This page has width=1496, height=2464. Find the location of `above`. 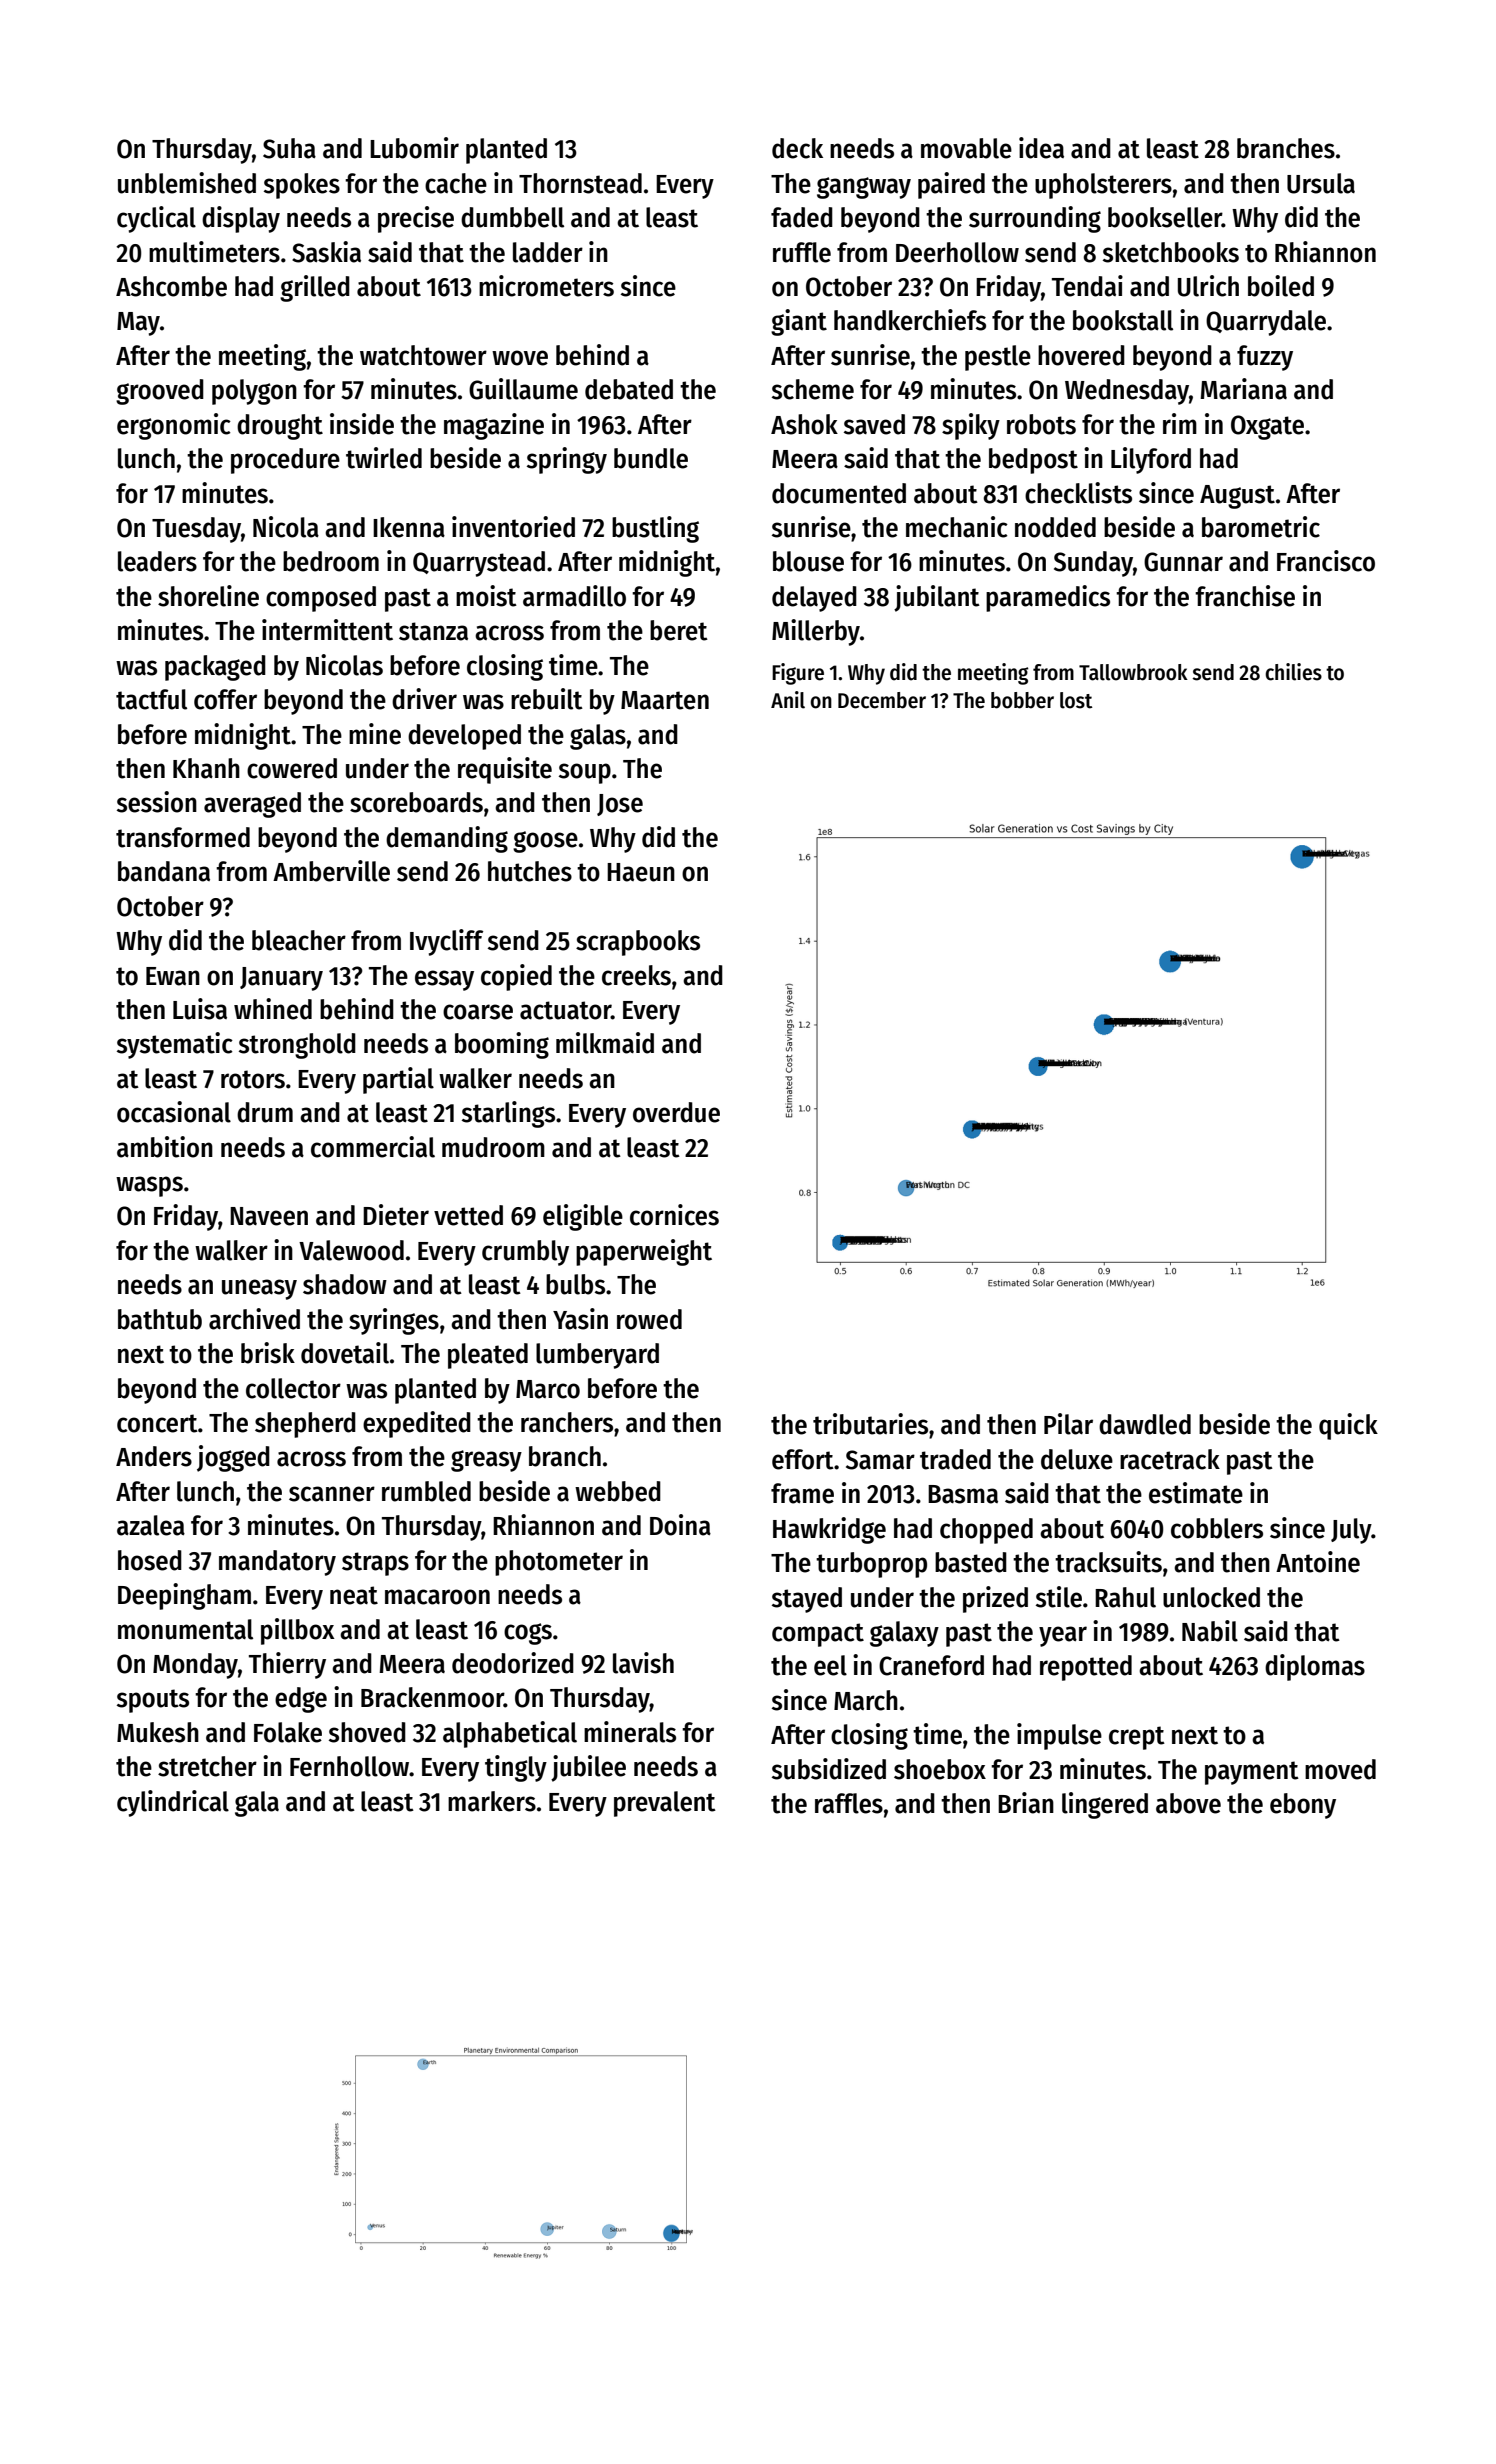

above is located at coordinates (1188, 1803).
